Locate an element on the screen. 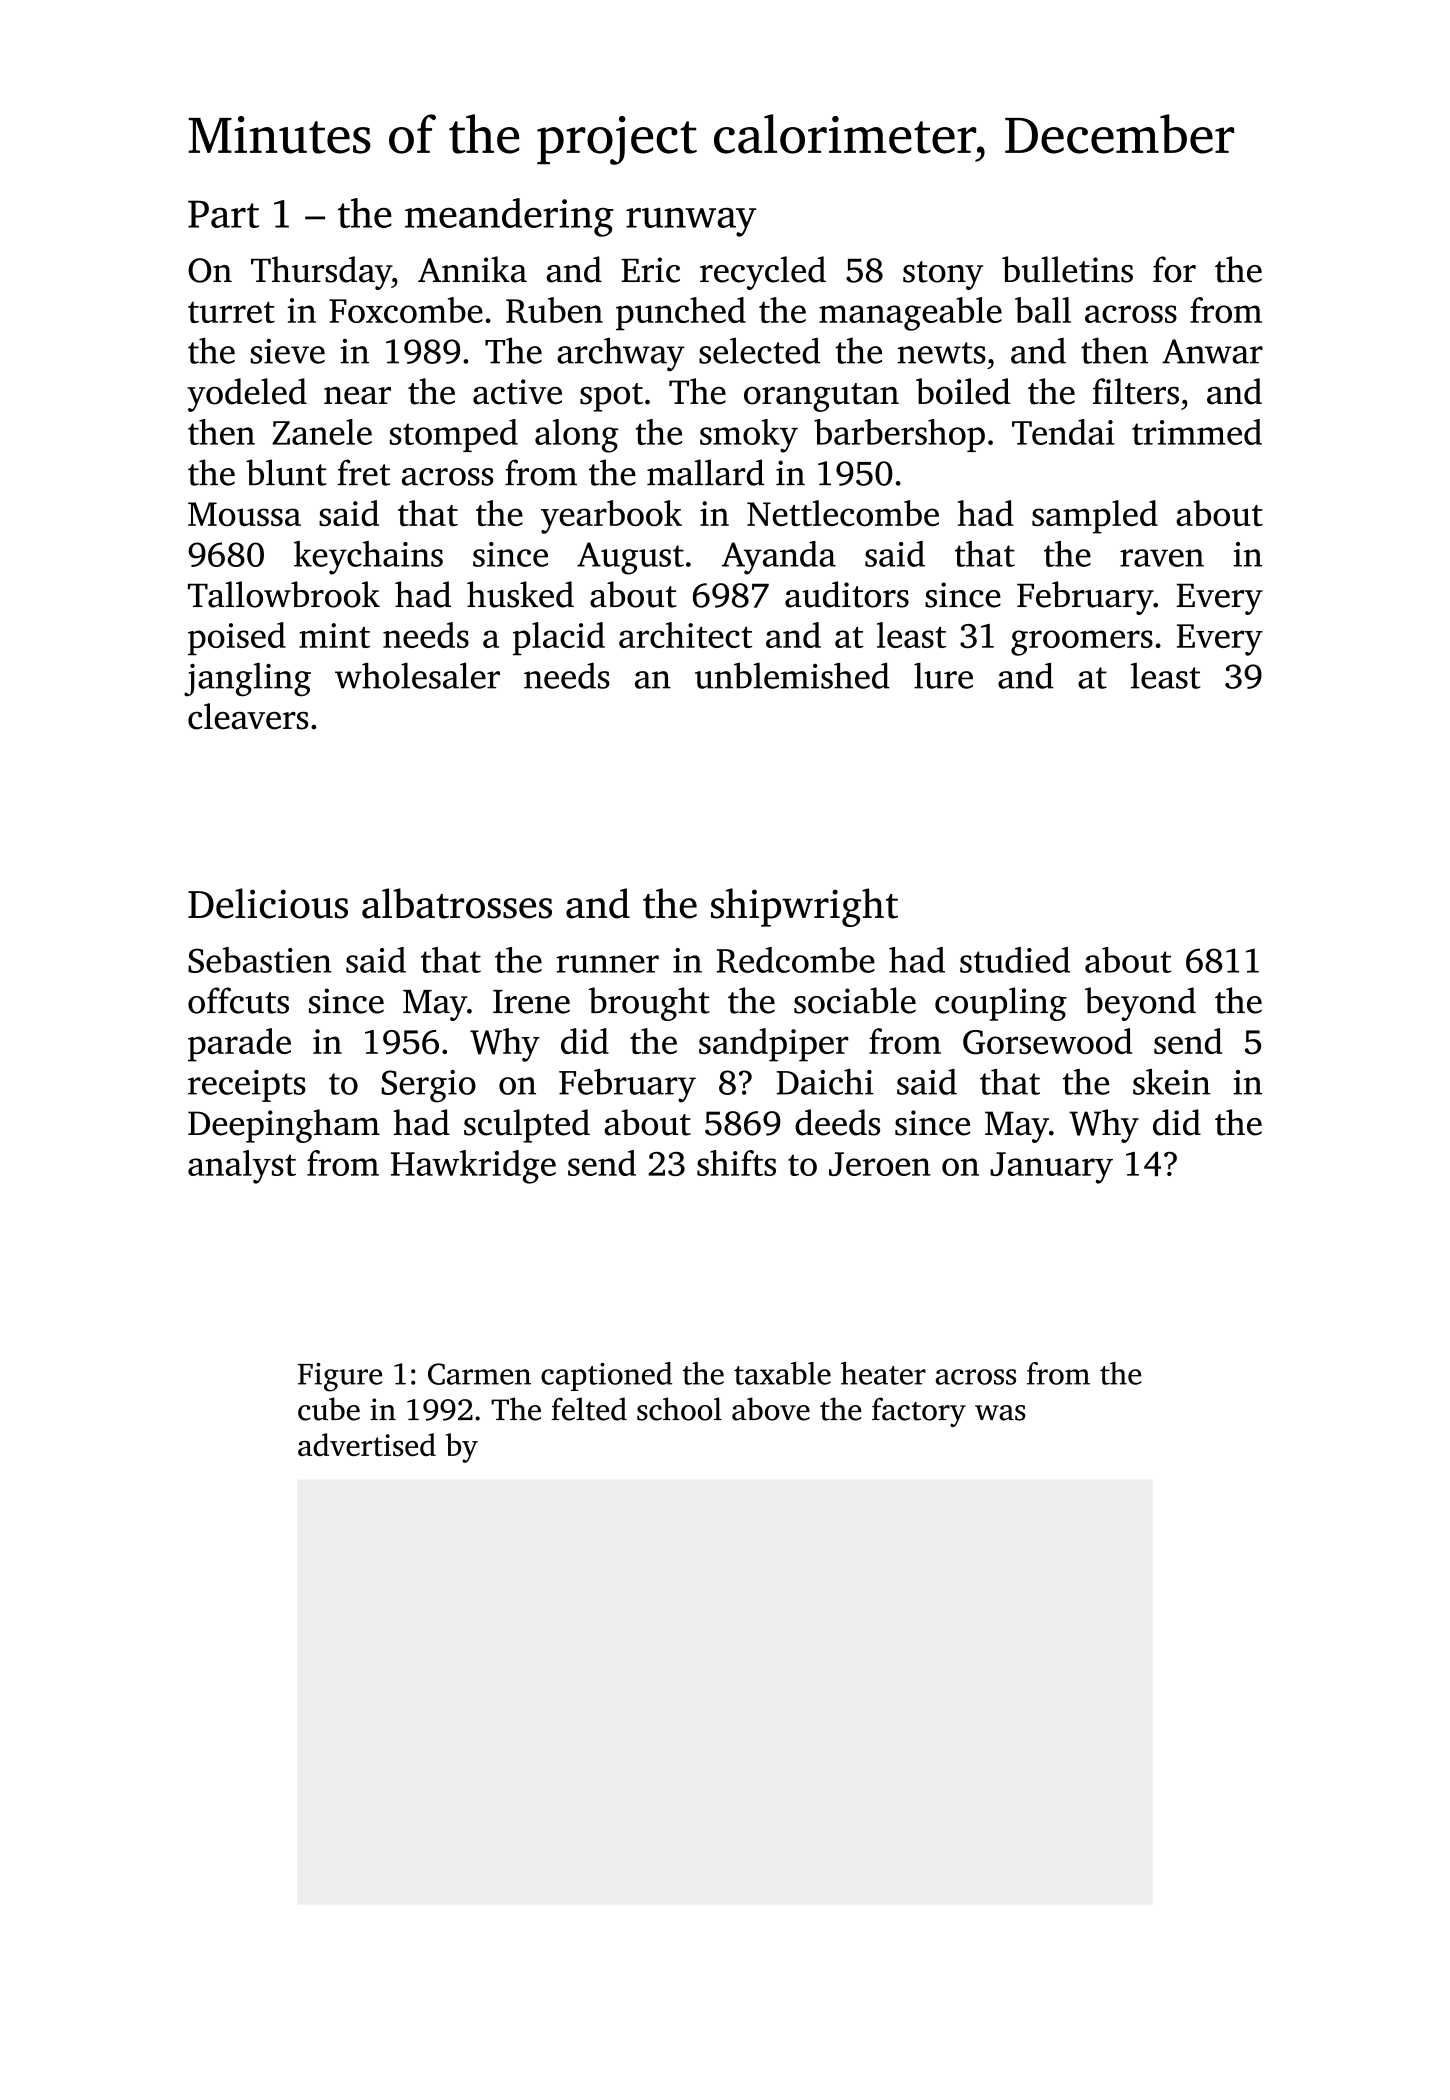 The width and height of the screenshot is (1450, 2100). January is located at coordinates (1051, 1168).
